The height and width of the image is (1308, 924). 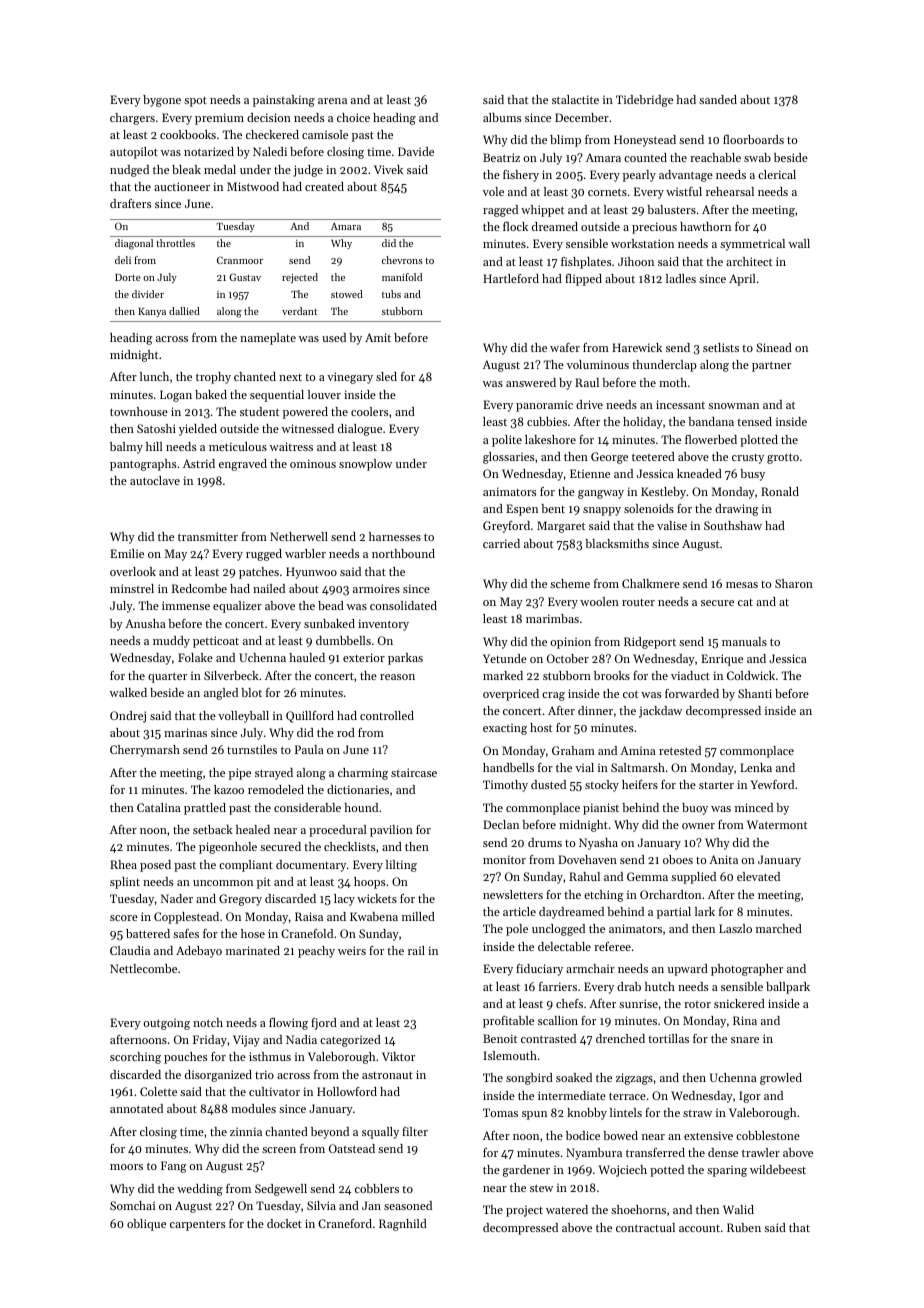 What do you see at coordinates (290, 377) in the image?
I see `next` at bounding box center [290, 377].
